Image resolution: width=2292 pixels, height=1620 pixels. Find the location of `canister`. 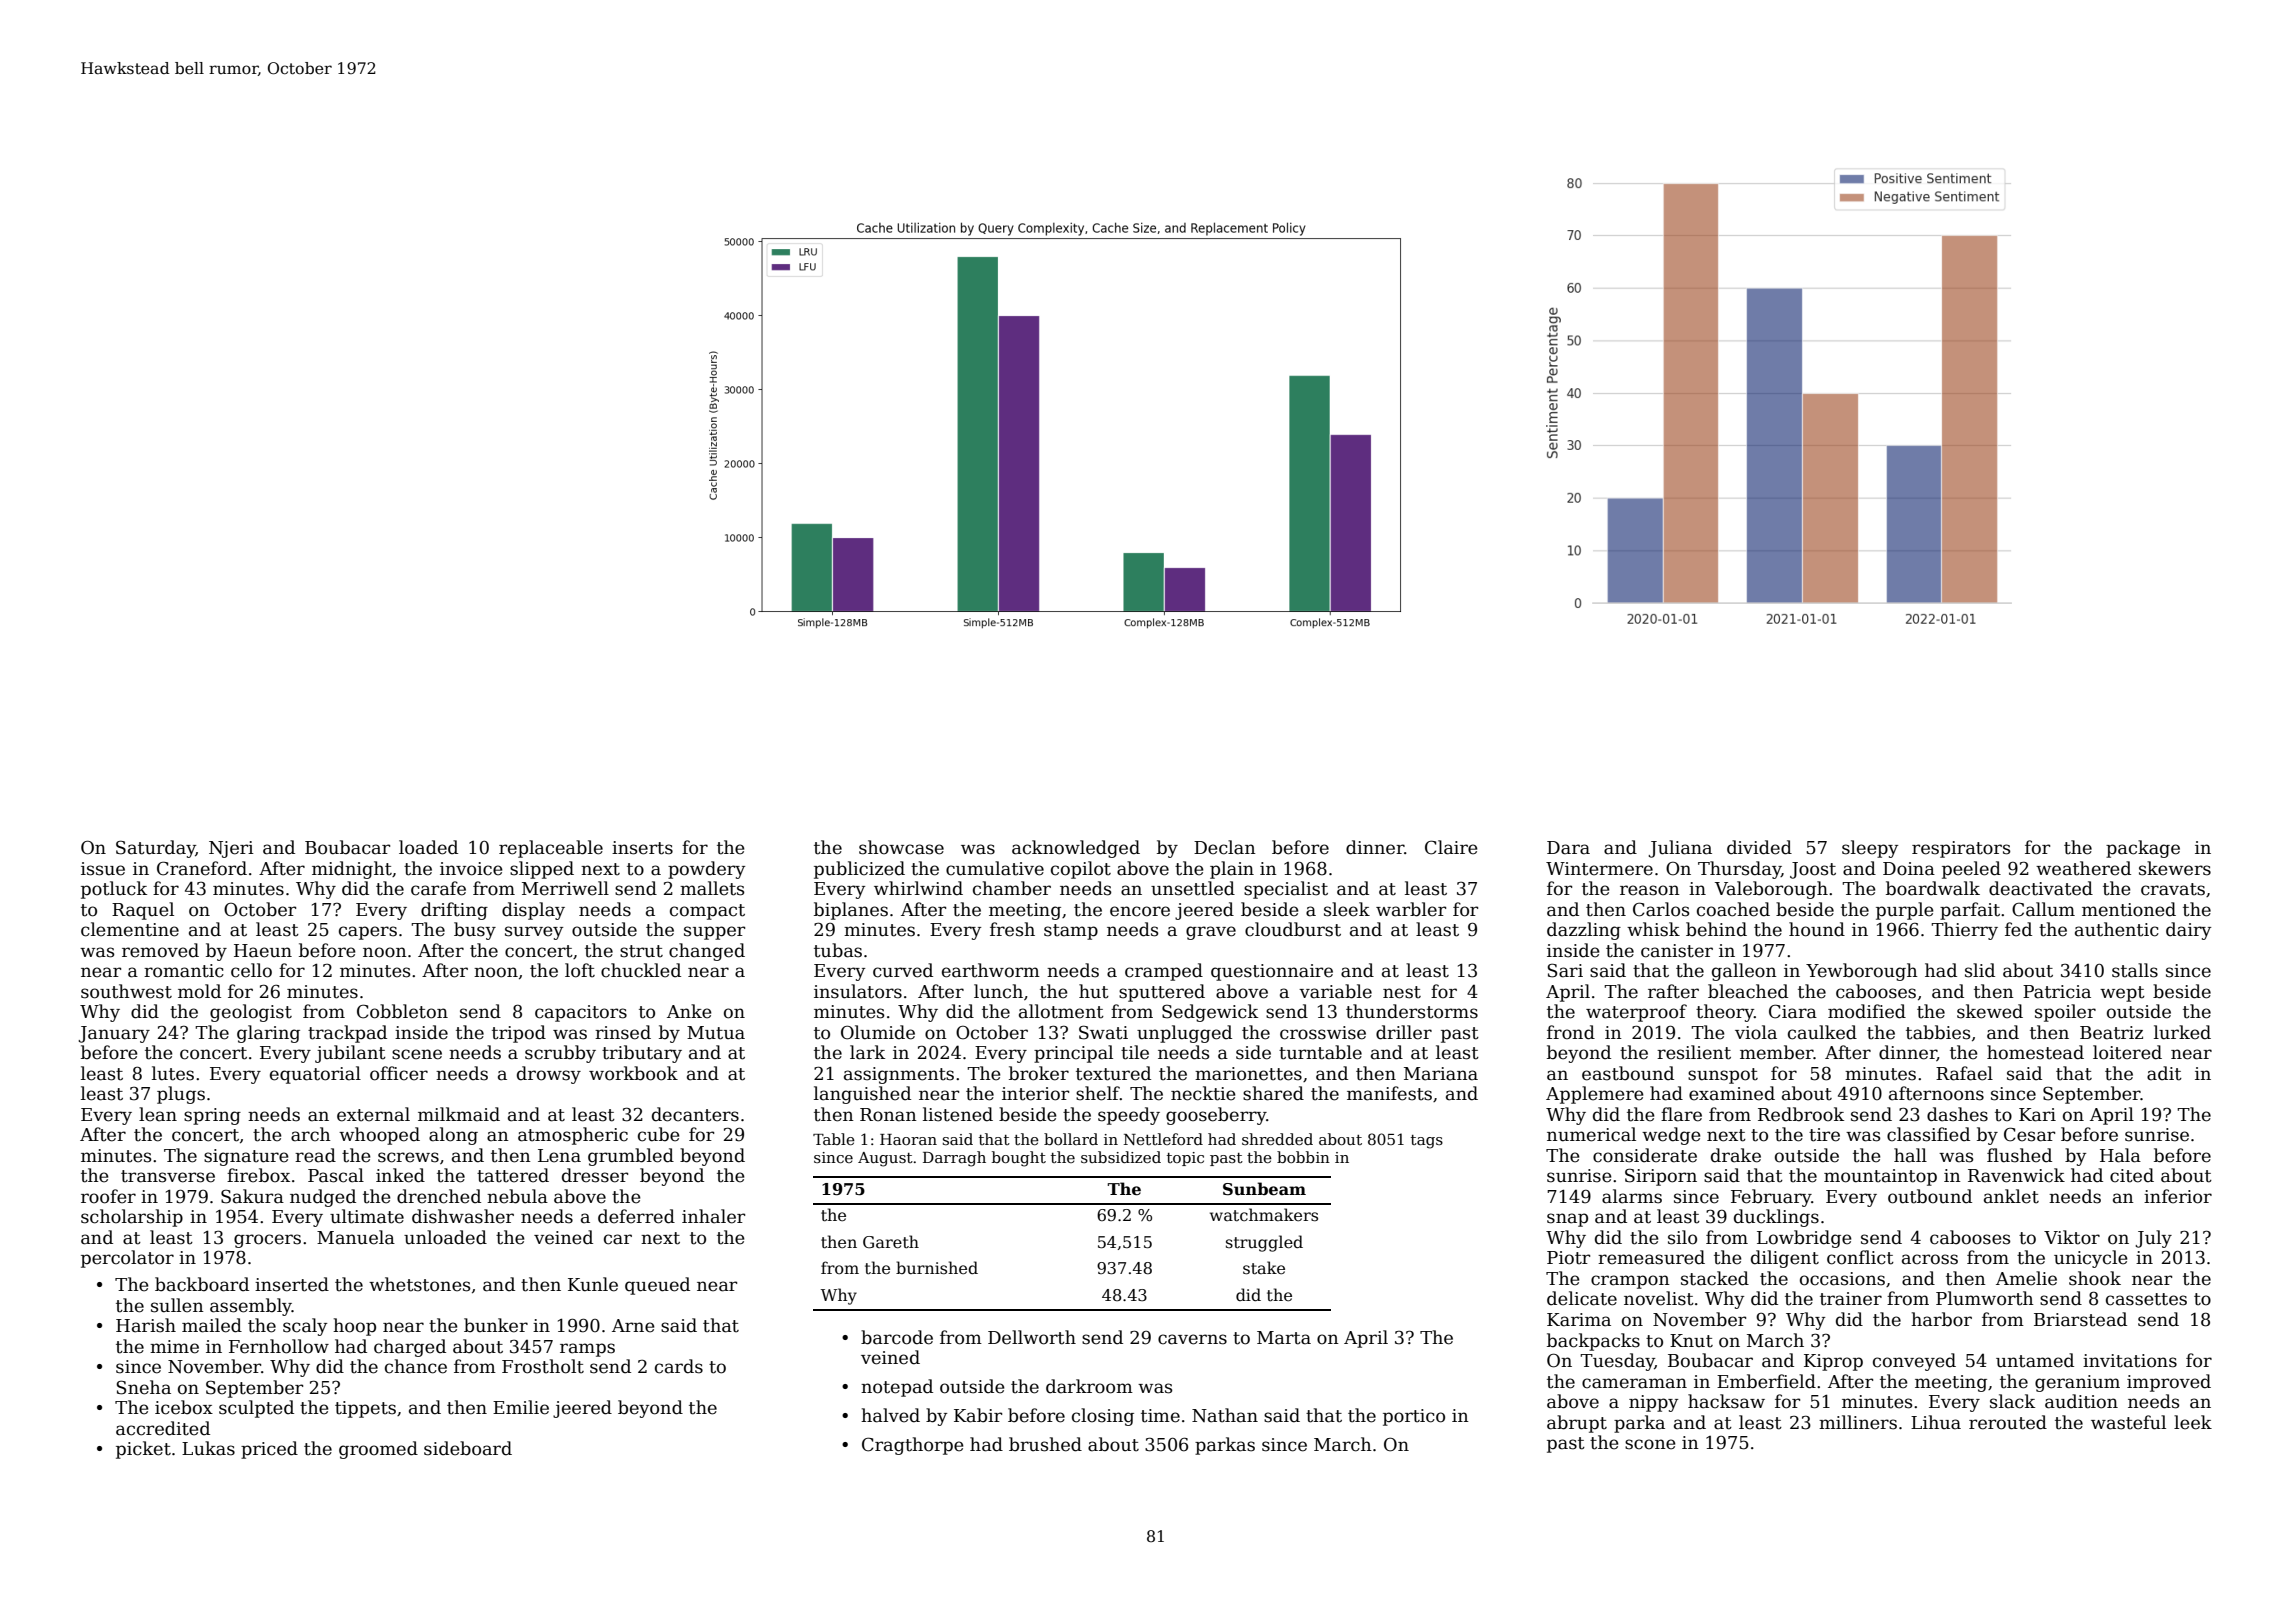

canister is located at coordinates (1677, 951).
